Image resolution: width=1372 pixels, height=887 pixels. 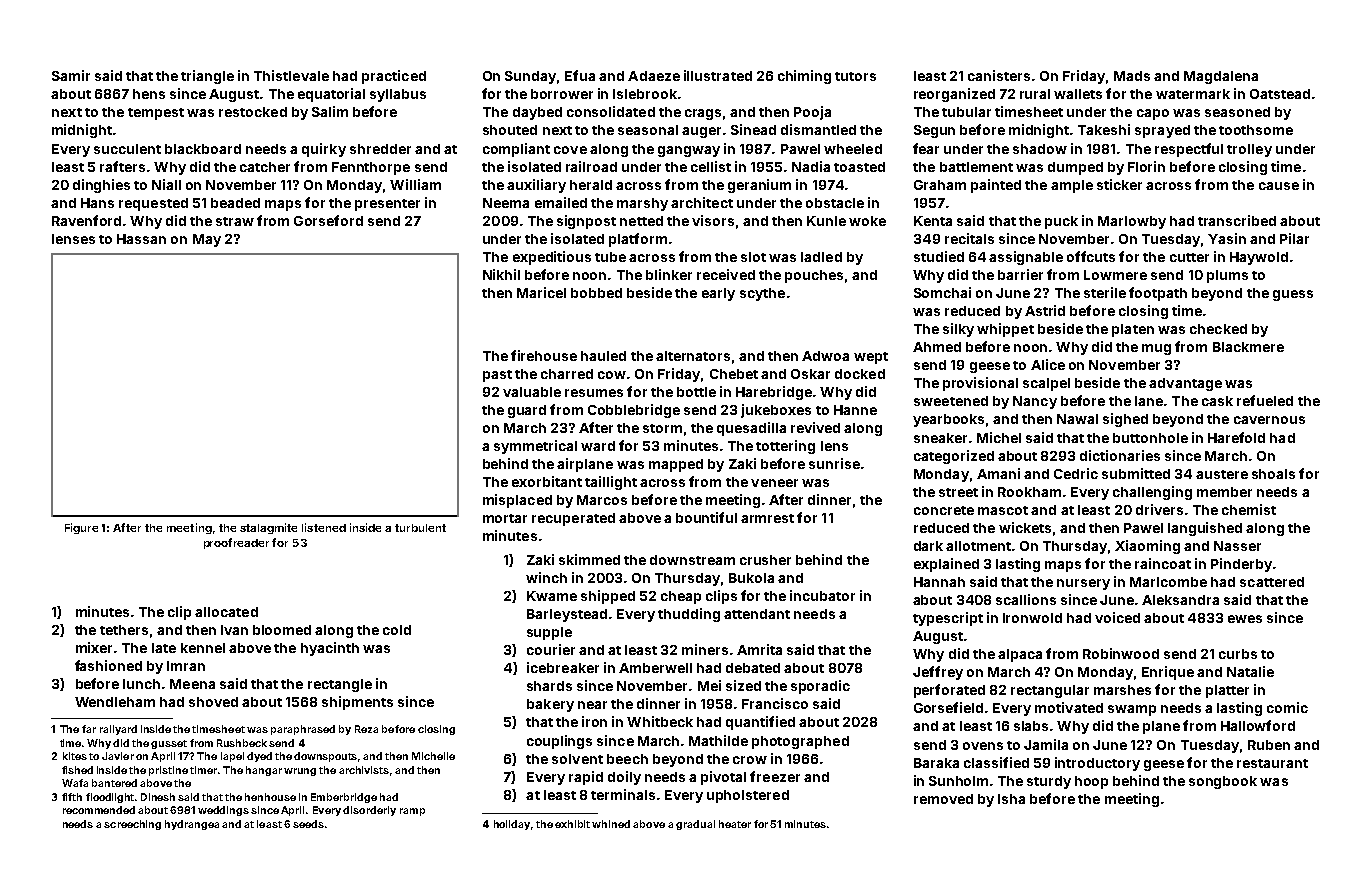 I want to click on solvent, so click(x=577, y=759).
